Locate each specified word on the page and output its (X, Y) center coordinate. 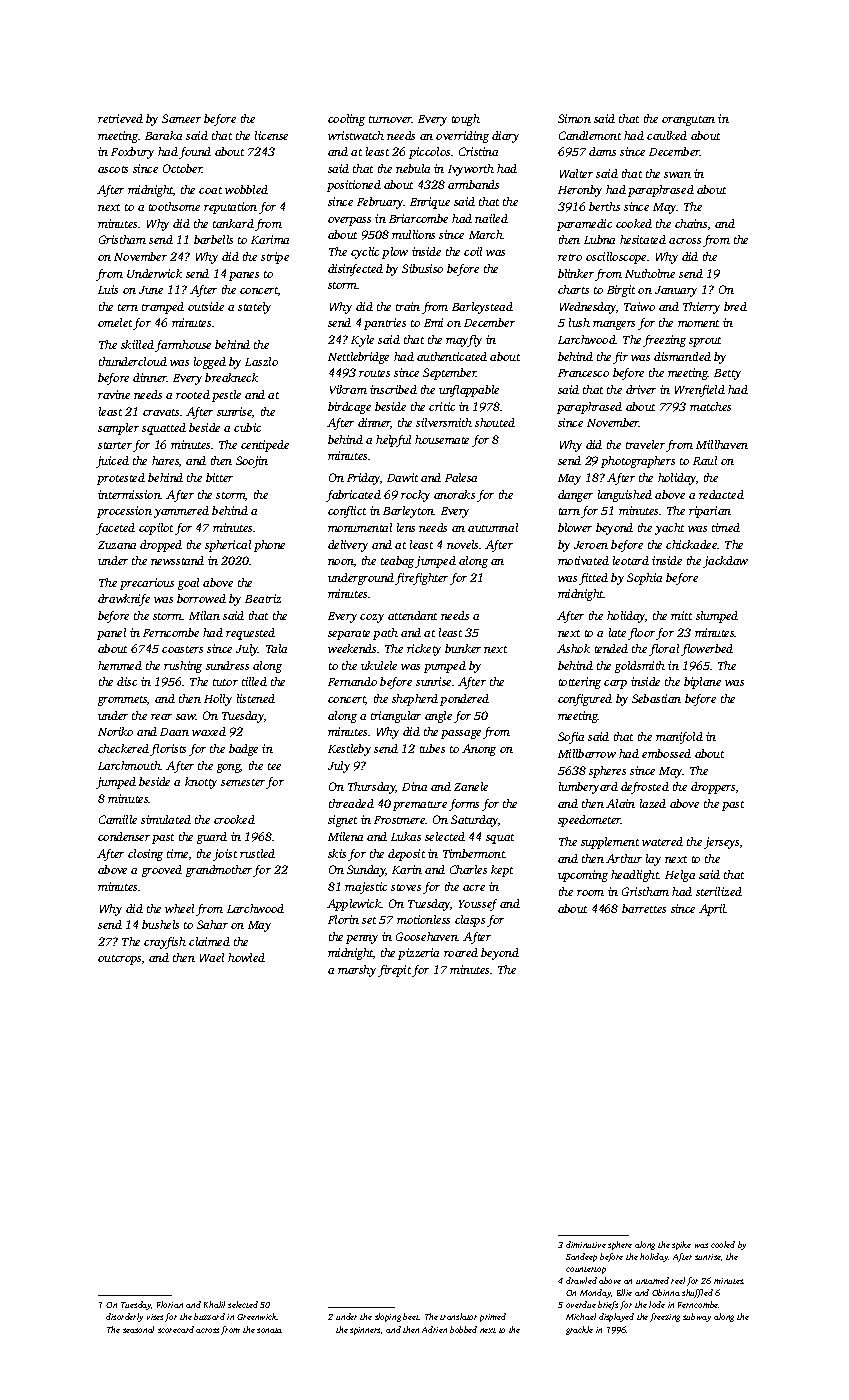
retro (570, 257)
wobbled (246, 189)
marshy (357, 971)
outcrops (119, 960)
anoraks (454, 494)
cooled (723, 1244)
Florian (170, 1304)
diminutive (586, 1244)
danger (575, 496)
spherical (228, 546)
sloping (388, 1317)
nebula (413, 168)
